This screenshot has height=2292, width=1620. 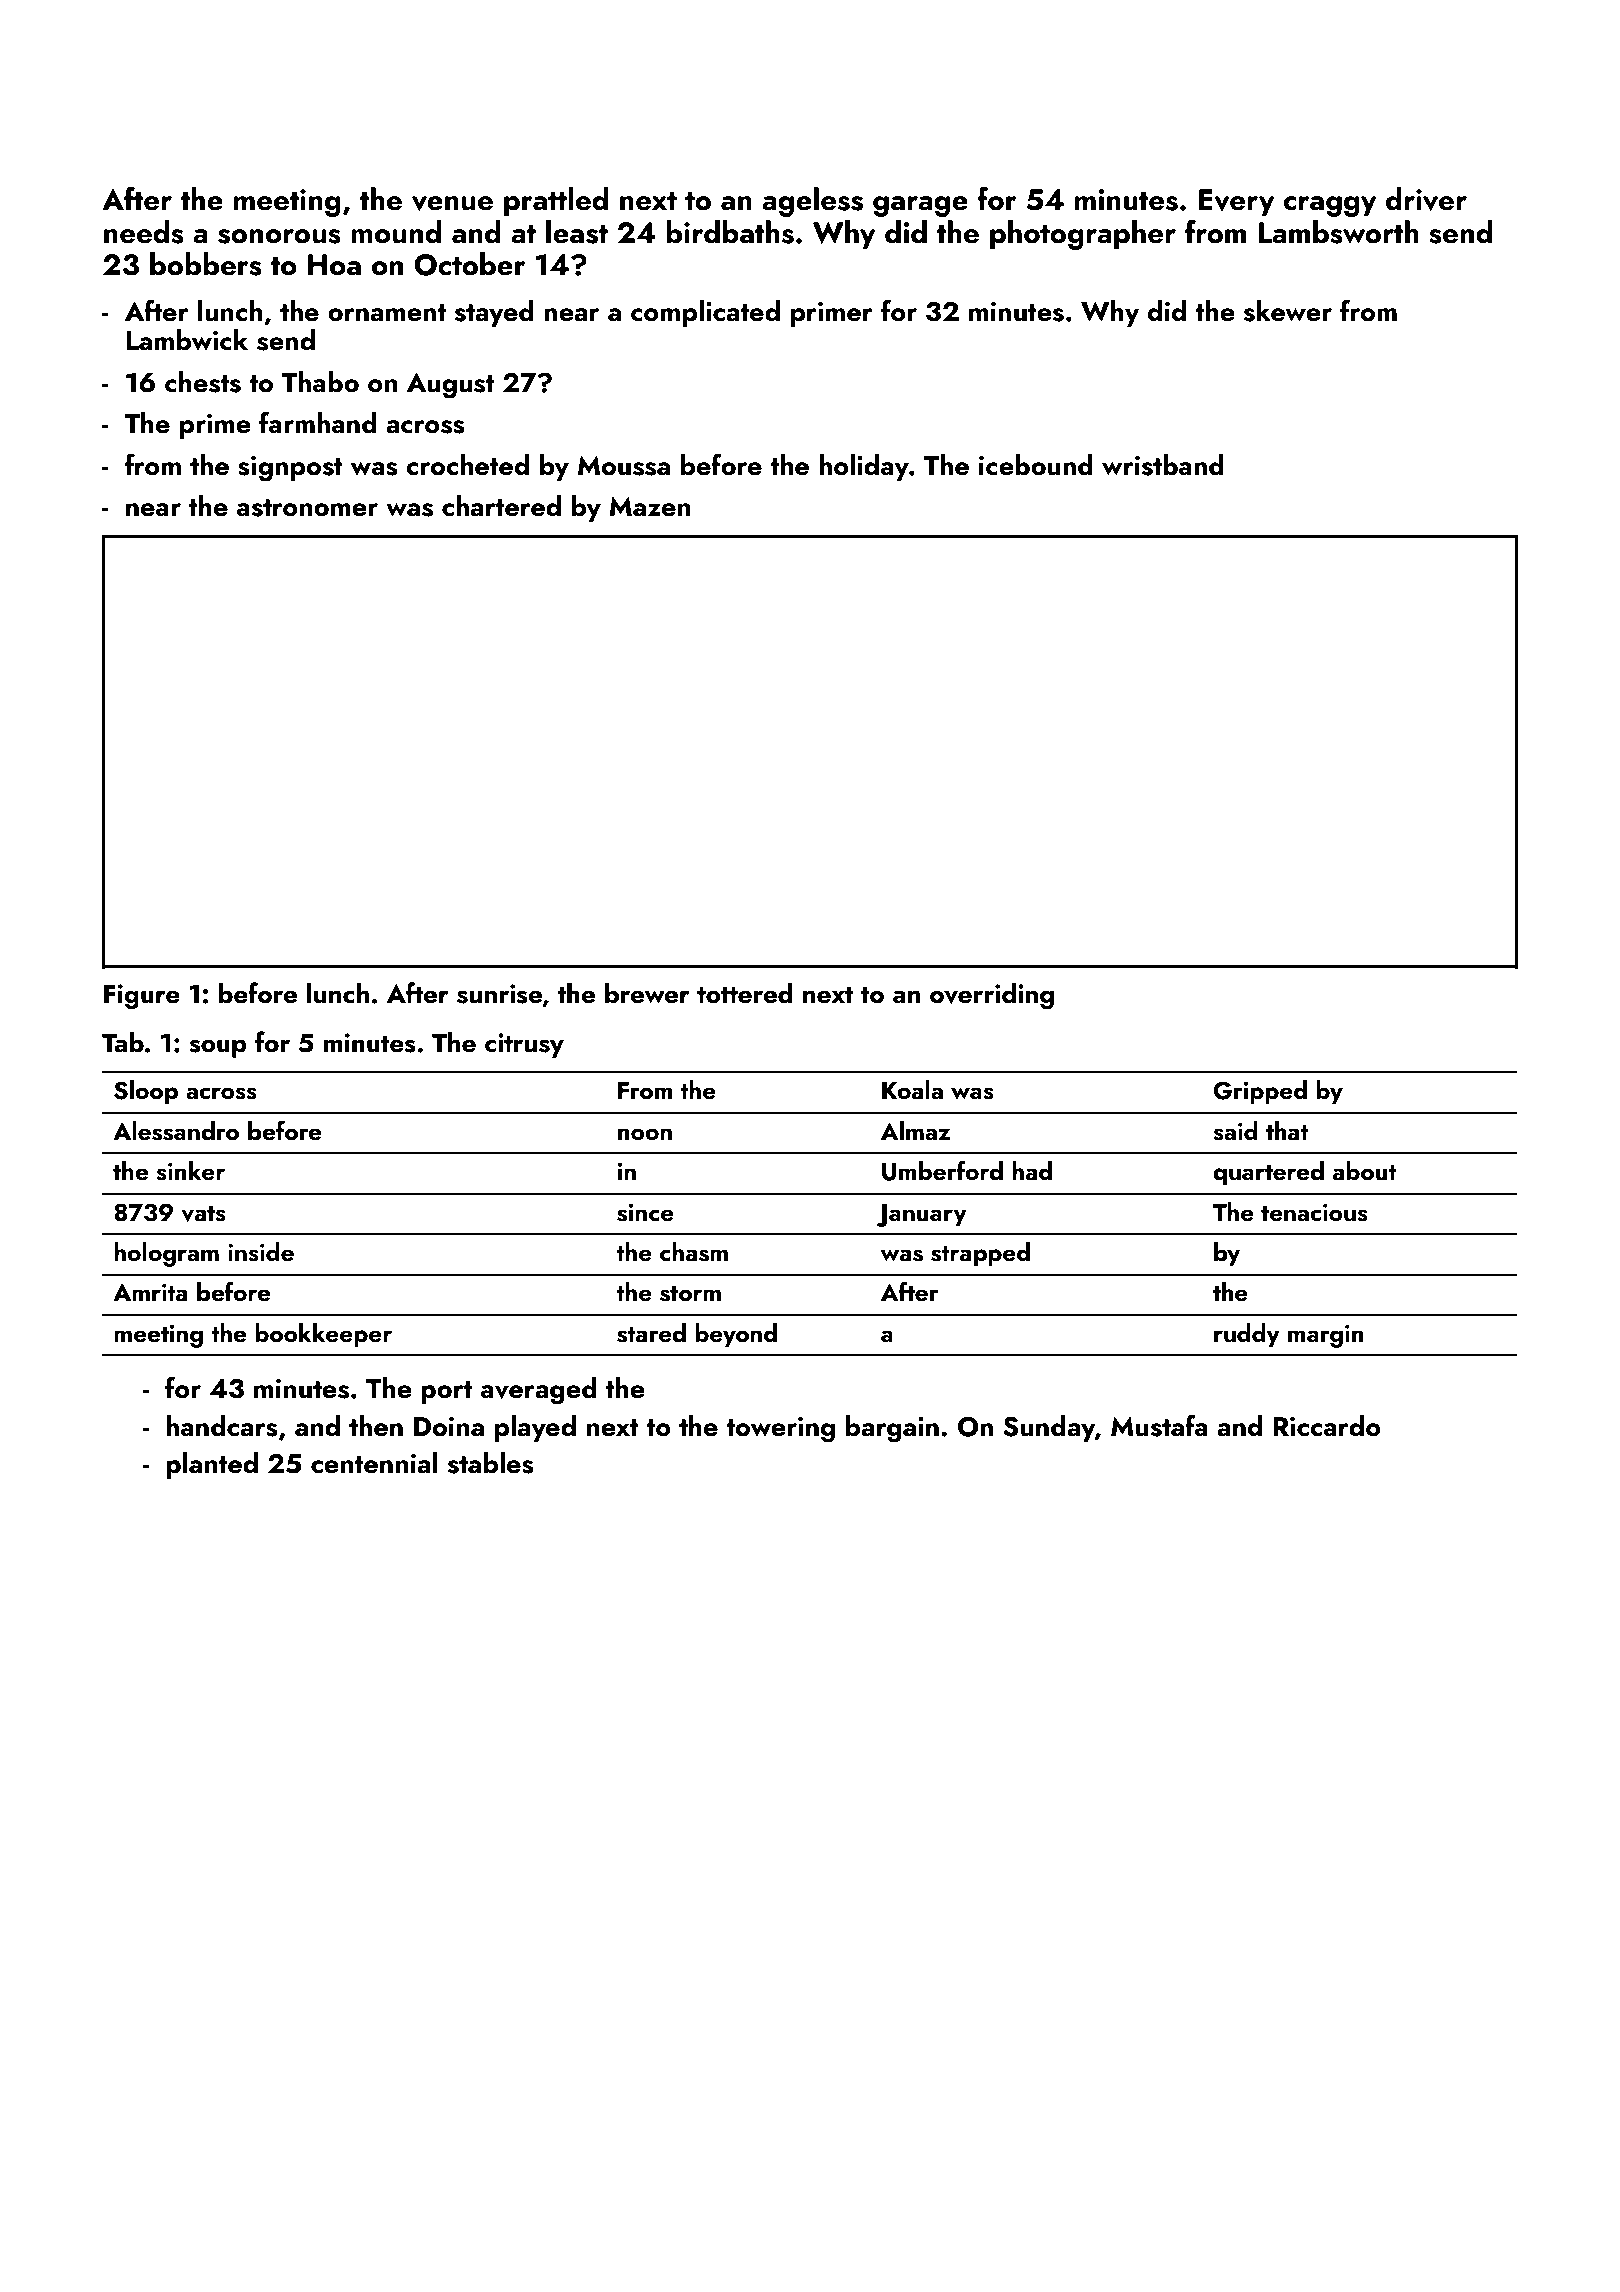 What do you see at coordinates (864, 467) in the screenshot?
I see `holiday` at bounding box center [864, 467].
